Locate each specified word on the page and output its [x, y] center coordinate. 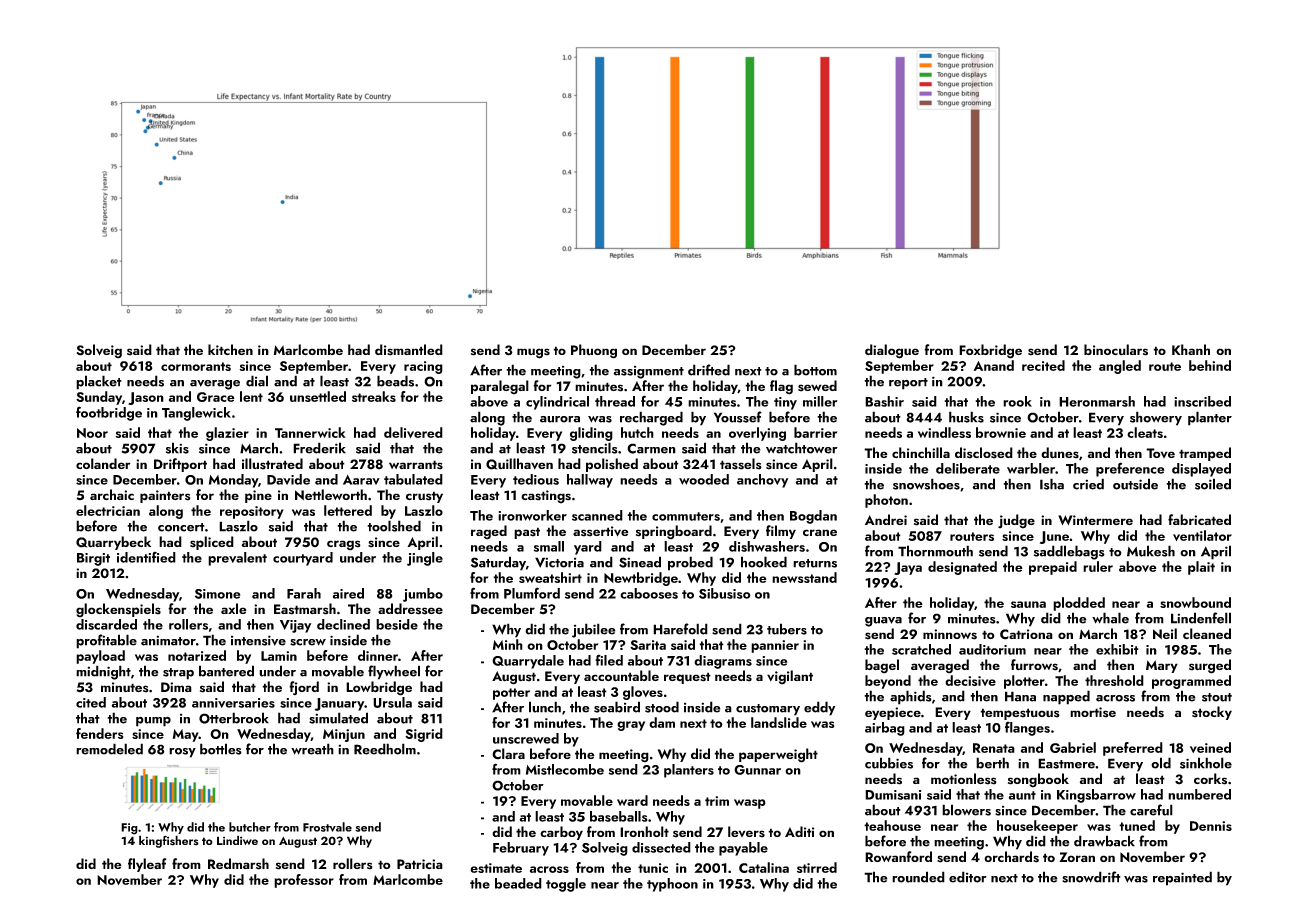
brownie [1001, 432]
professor [304, 881]
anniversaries [233, 703]
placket [99, 382]
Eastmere [1066, 763]
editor [968, 877]
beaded [518, 883]
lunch [545, 707]
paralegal [500, 387]
